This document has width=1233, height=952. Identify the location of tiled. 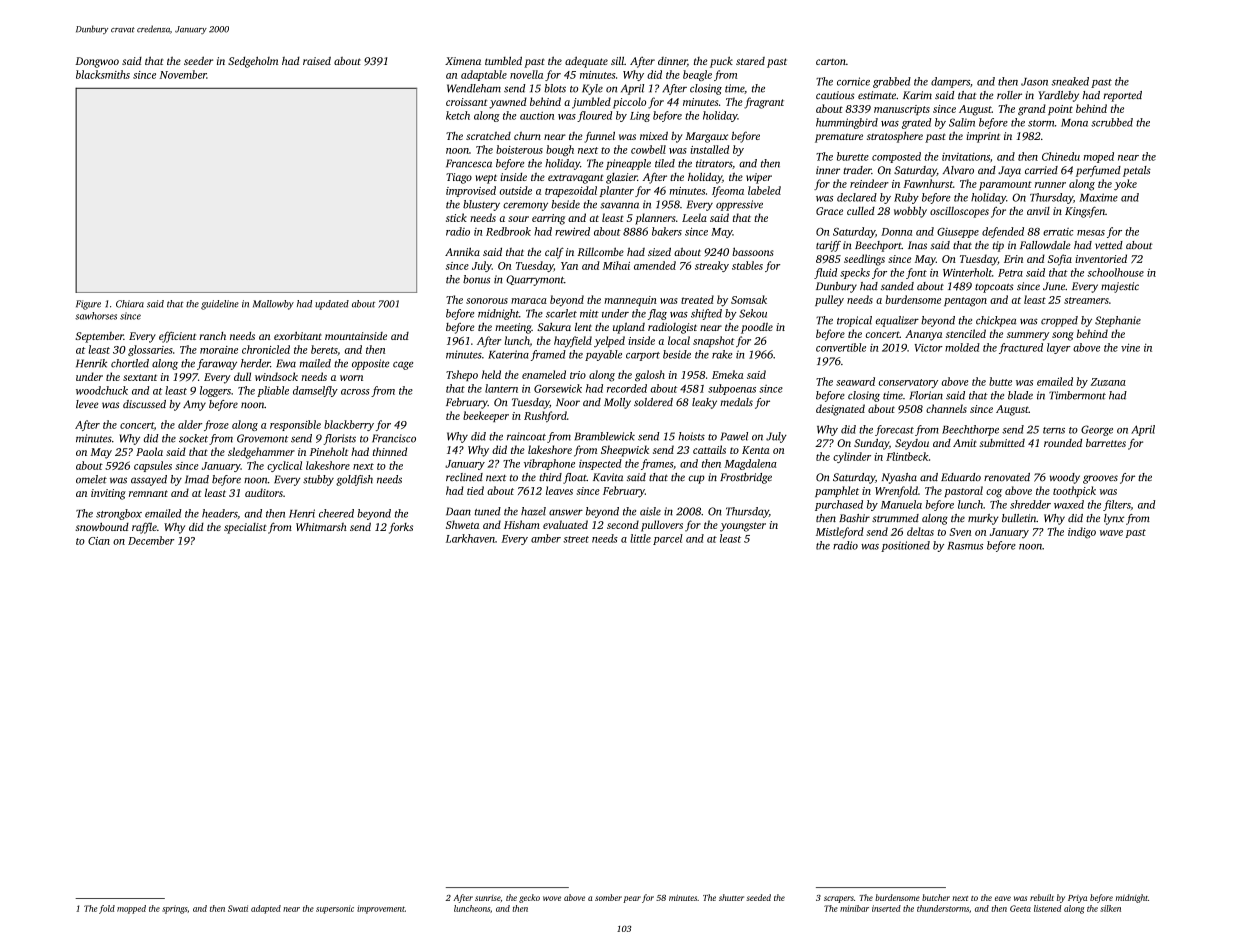
(665, 163).
